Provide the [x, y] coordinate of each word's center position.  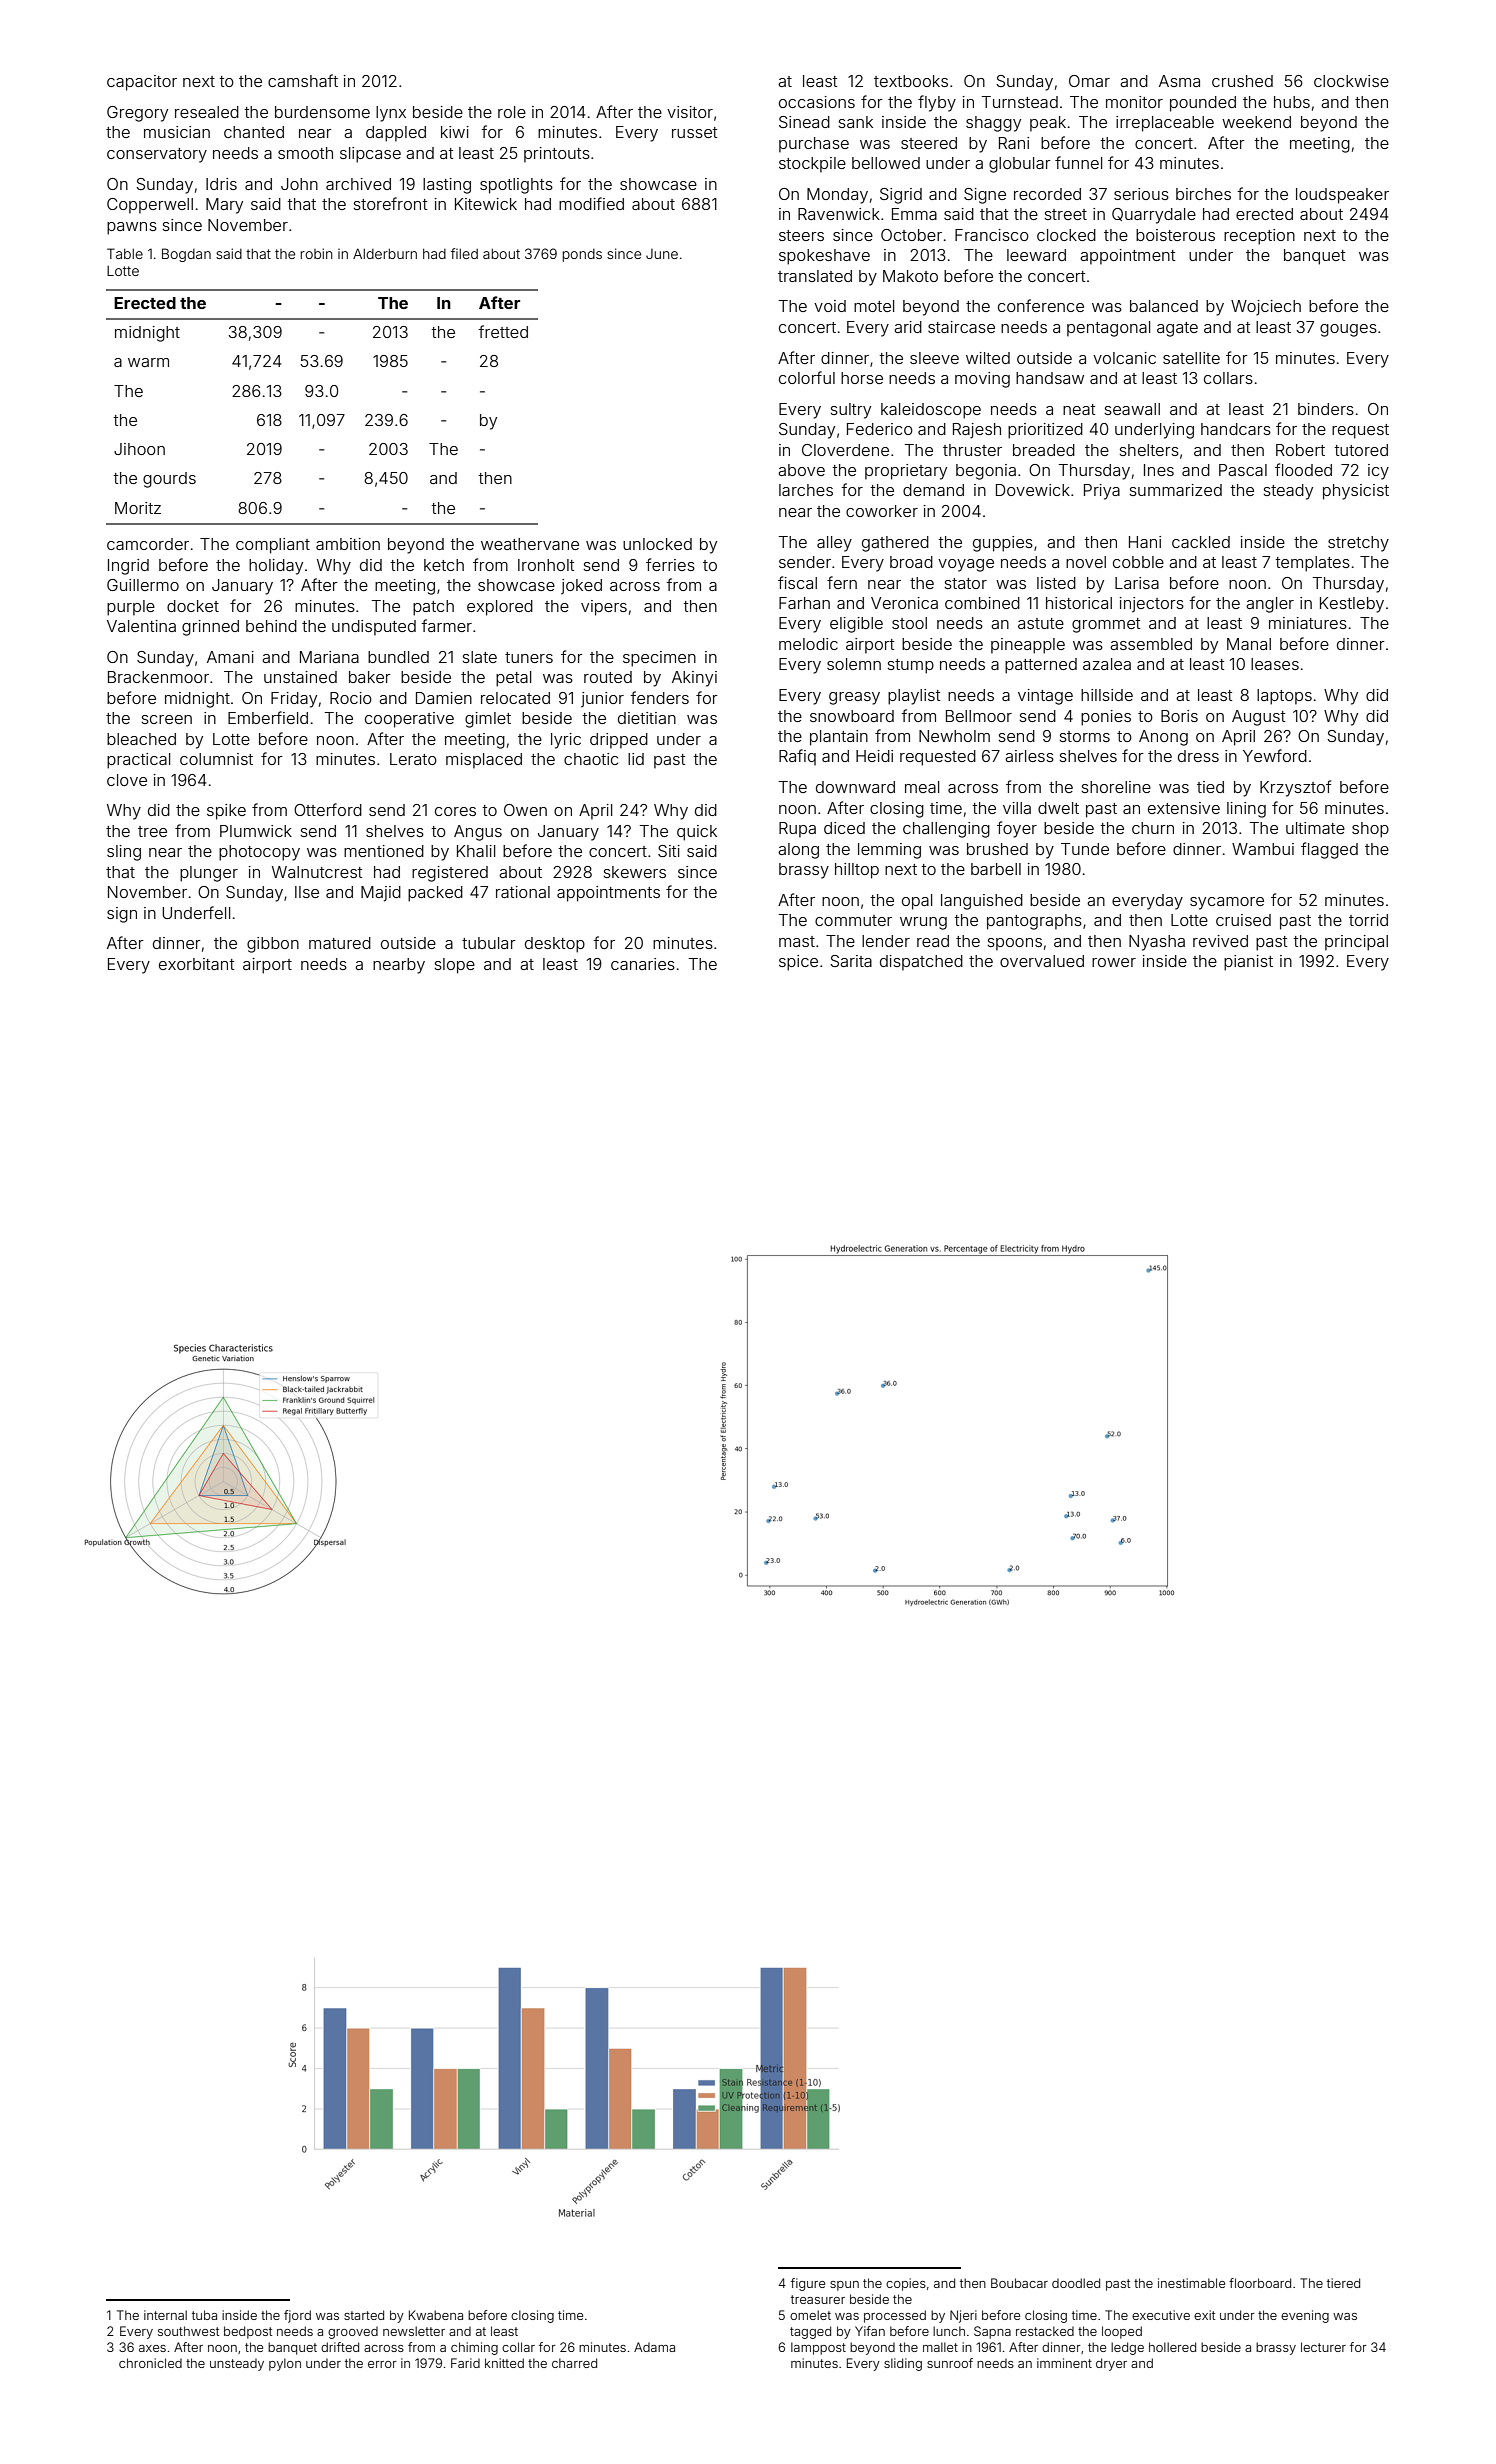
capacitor [142, 83]
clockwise [1351, 81]
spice [798, 963]
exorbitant [196, 964]
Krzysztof [1295, 788]
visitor [690, 112]
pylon [285, 2364]
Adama [654, 2347]
